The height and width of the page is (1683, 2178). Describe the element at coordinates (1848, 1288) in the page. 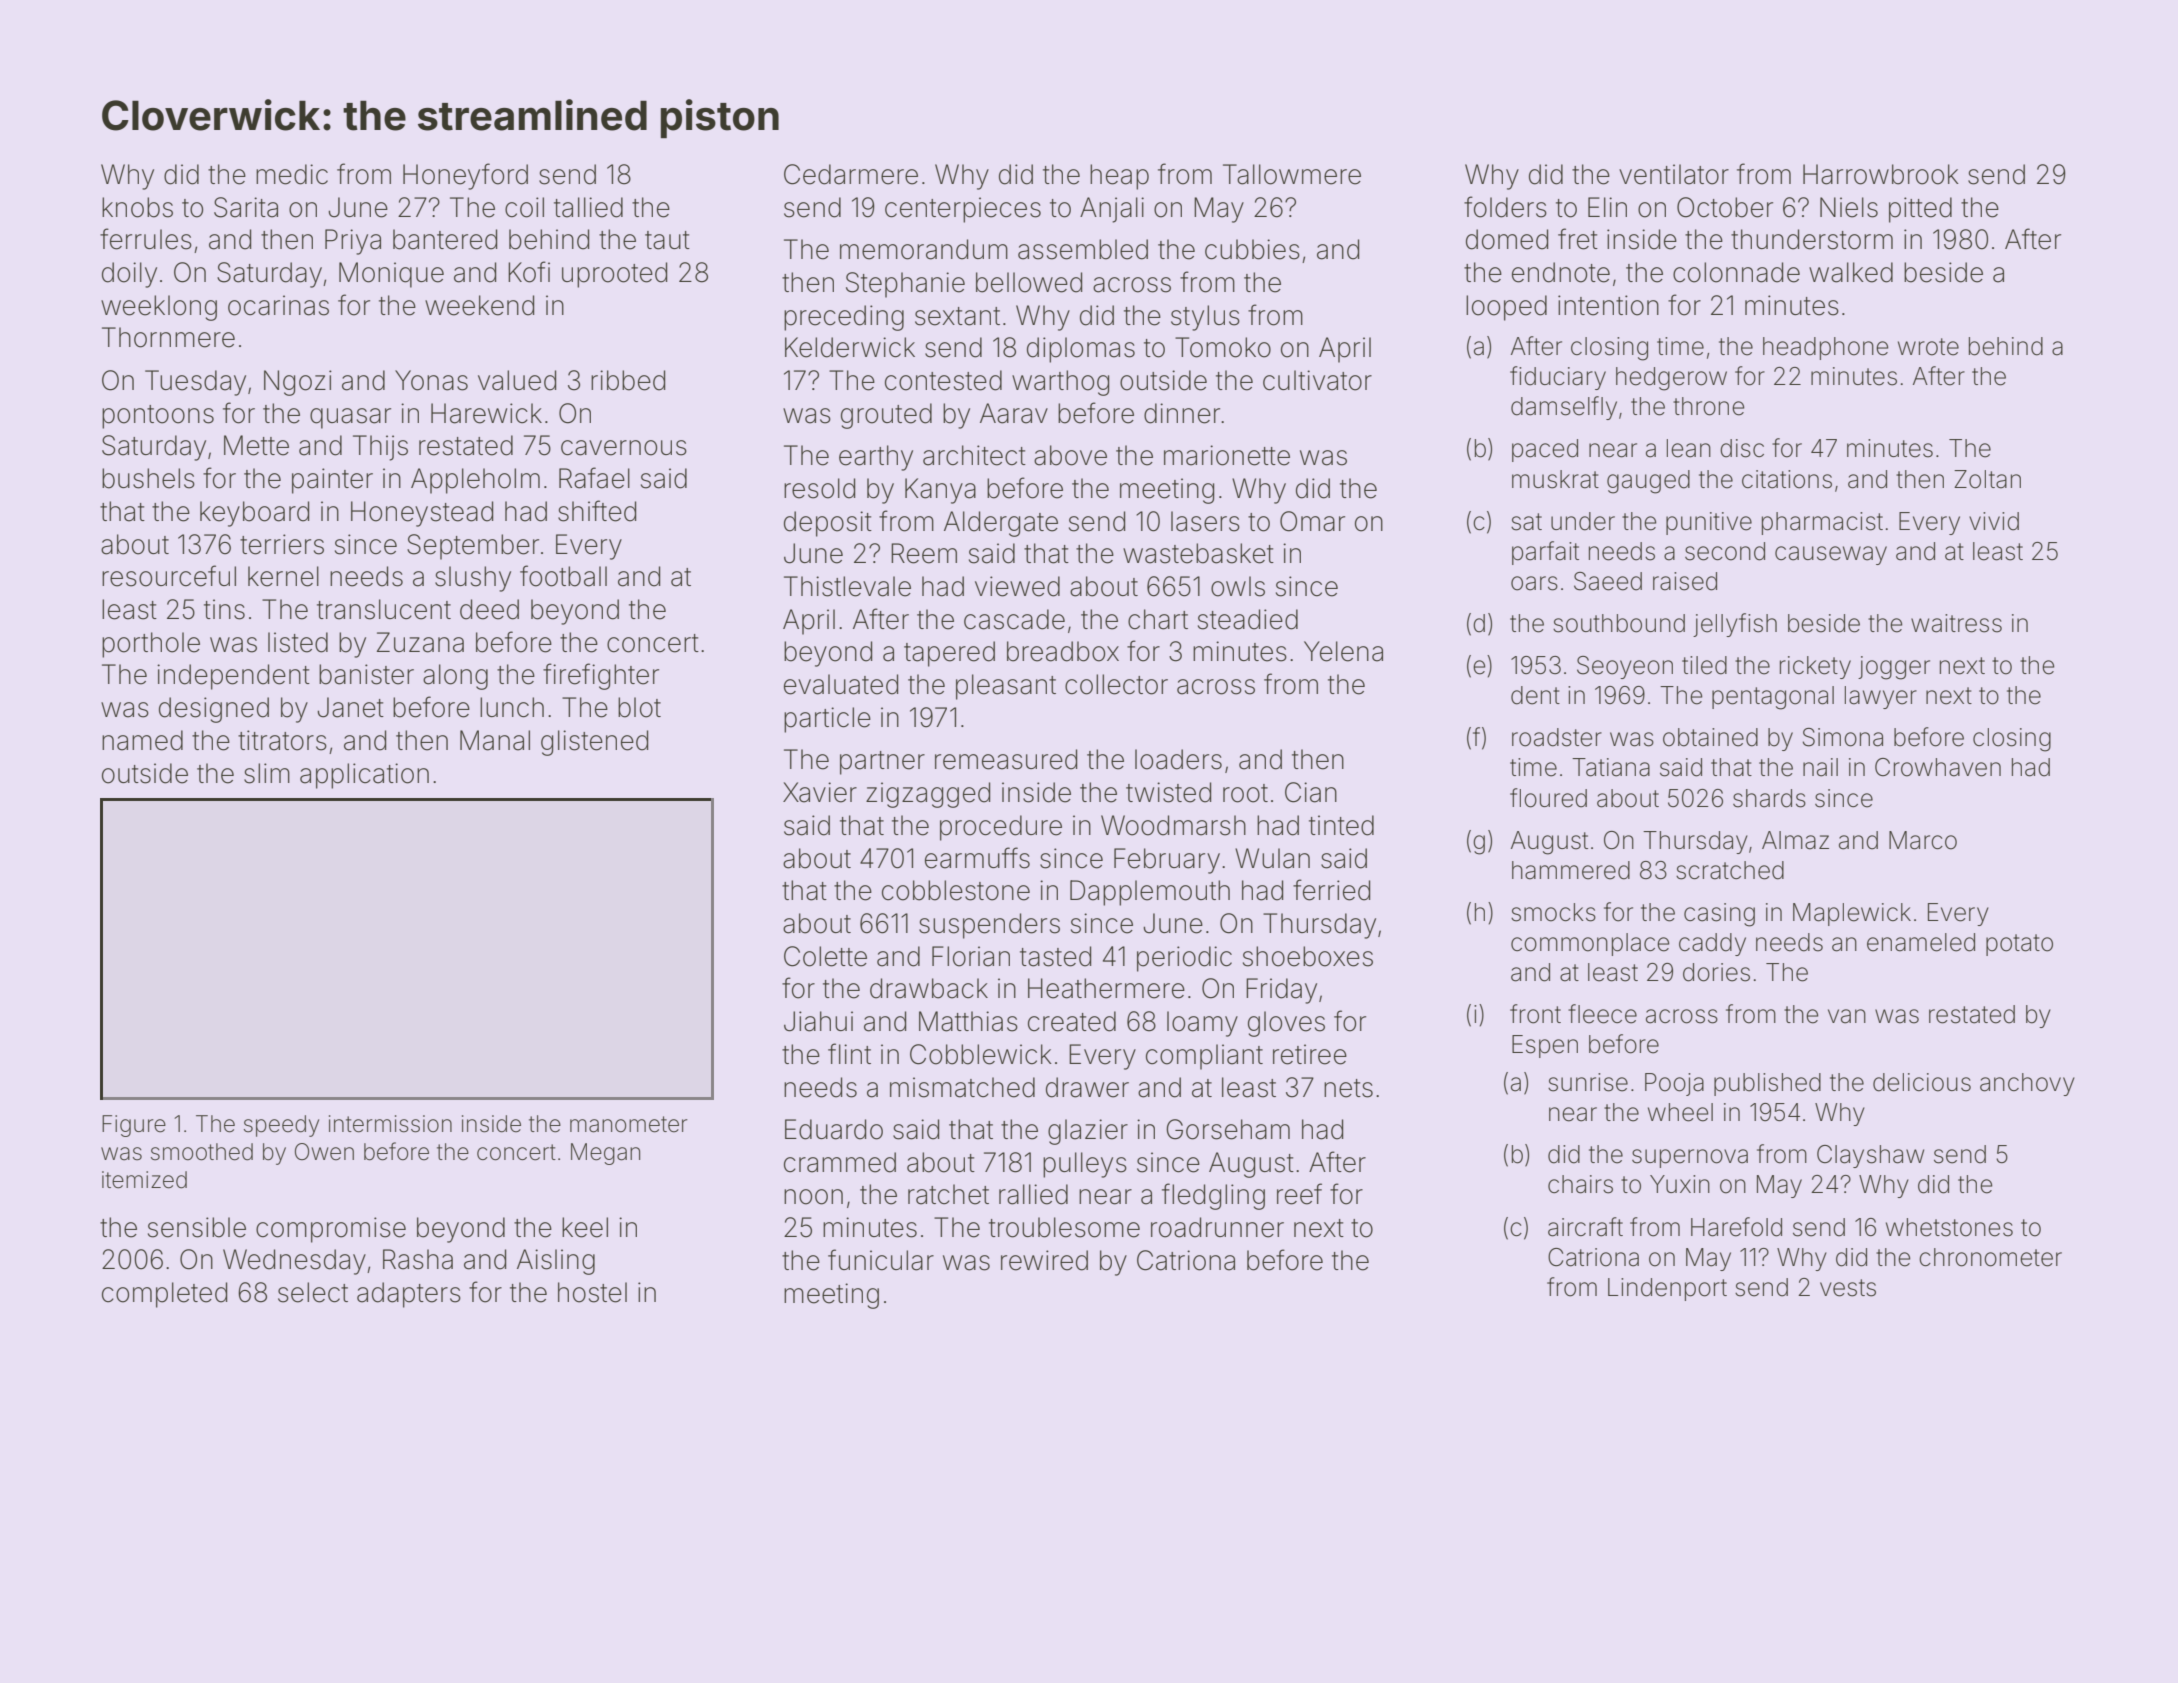

I see `vests` at that location.
